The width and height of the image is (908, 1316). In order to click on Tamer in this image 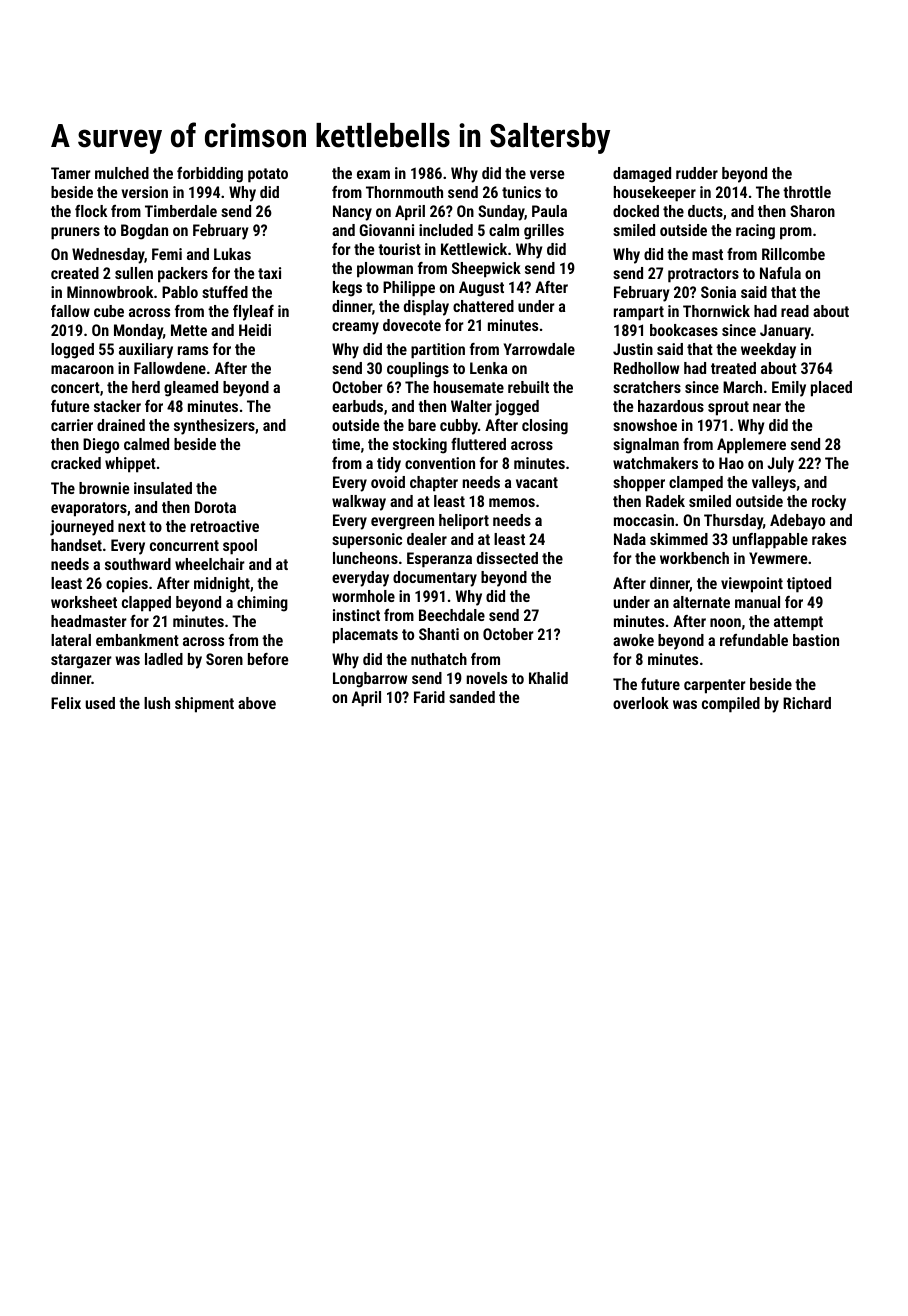, I will do `click(71, 173)`.
